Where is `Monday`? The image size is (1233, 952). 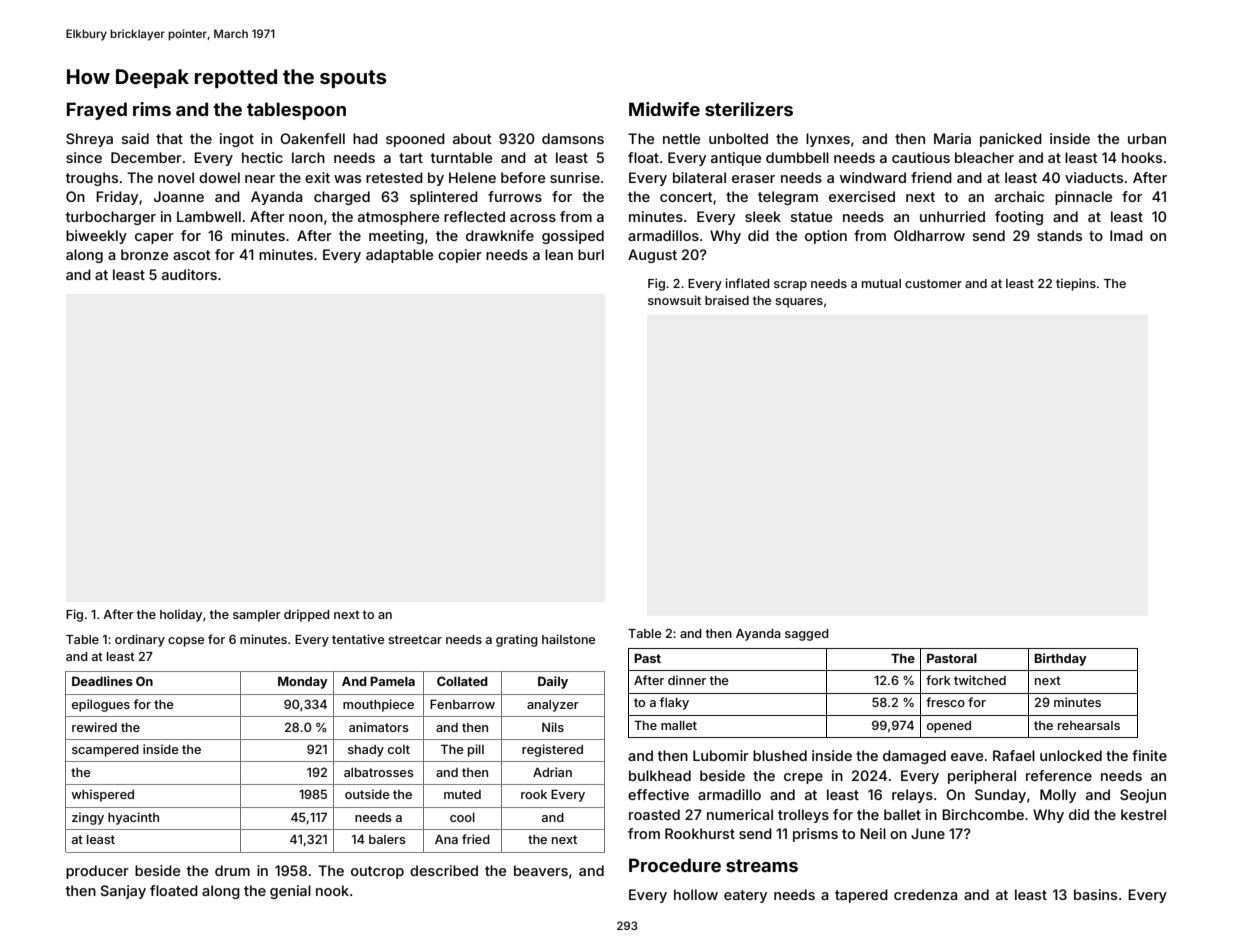
Monday is located at coordinates (303, 682).
